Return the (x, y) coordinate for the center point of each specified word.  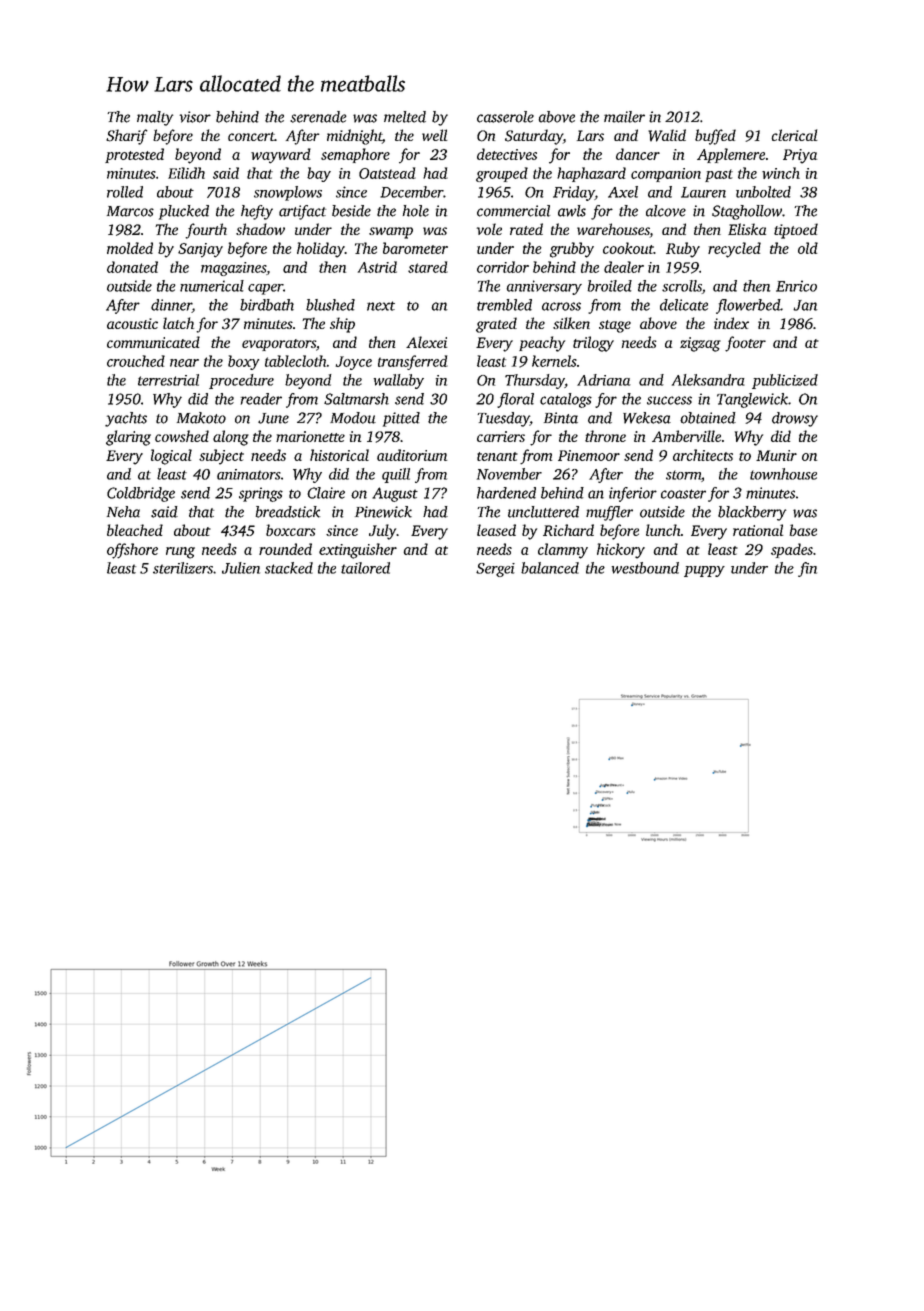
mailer (624, 117)
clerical (794, 135)
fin (807, 569)
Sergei (495, 570)
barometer (415, 248)
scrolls (682, 287)
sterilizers (183, 568)
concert (251, 136)
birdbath (267, 305)
